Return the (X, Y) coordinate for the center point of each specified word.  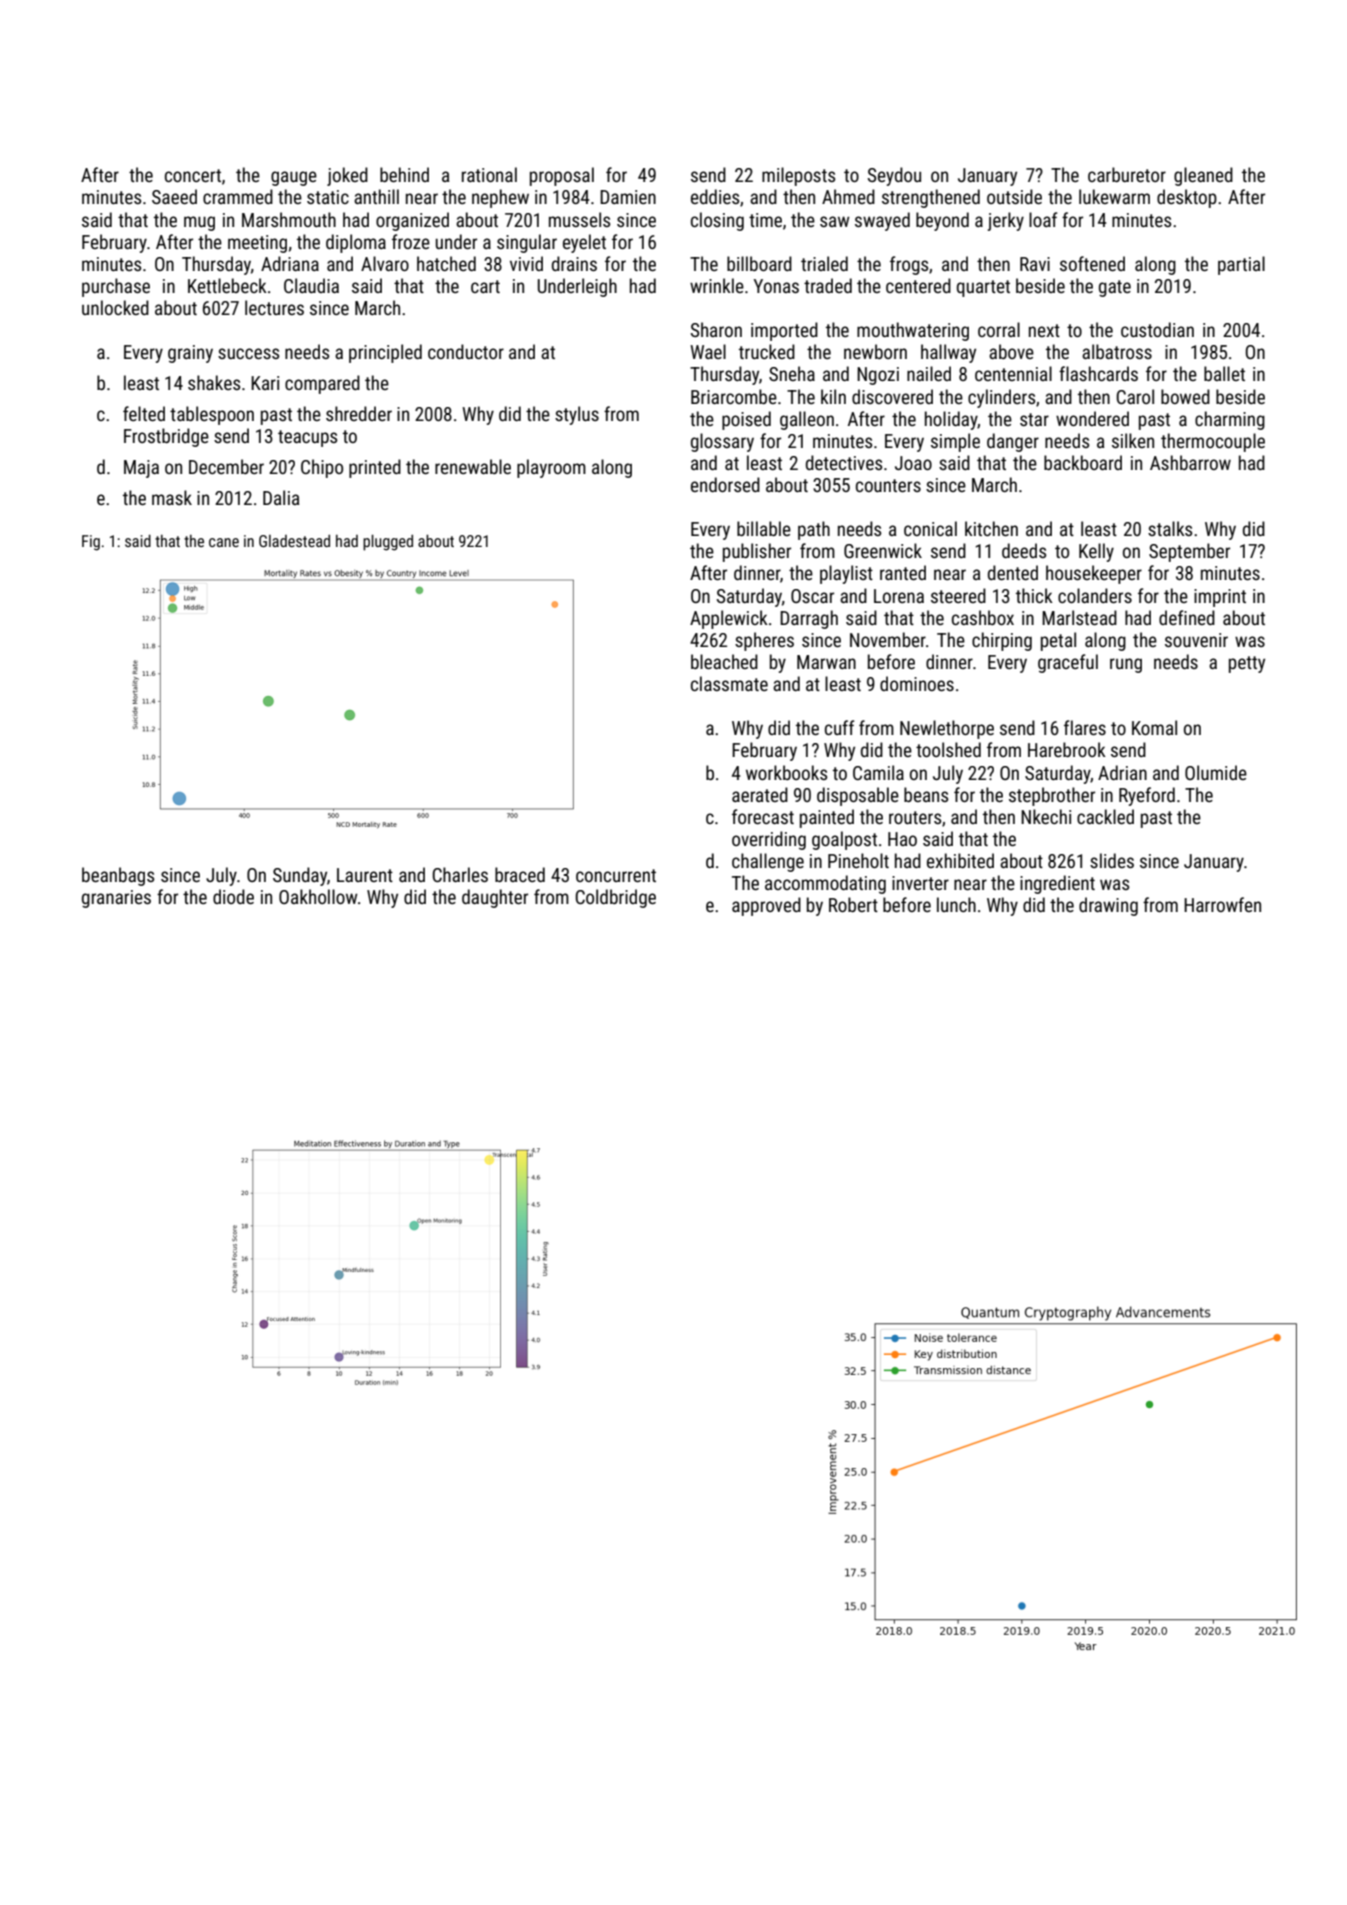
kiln (833, 396)
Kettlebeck (227, 285)
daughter (495, 898)
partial (1241, 265)
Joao (913, 463)
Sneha (792, 373)
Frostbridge (166, 437)
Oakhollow (318, 896)
